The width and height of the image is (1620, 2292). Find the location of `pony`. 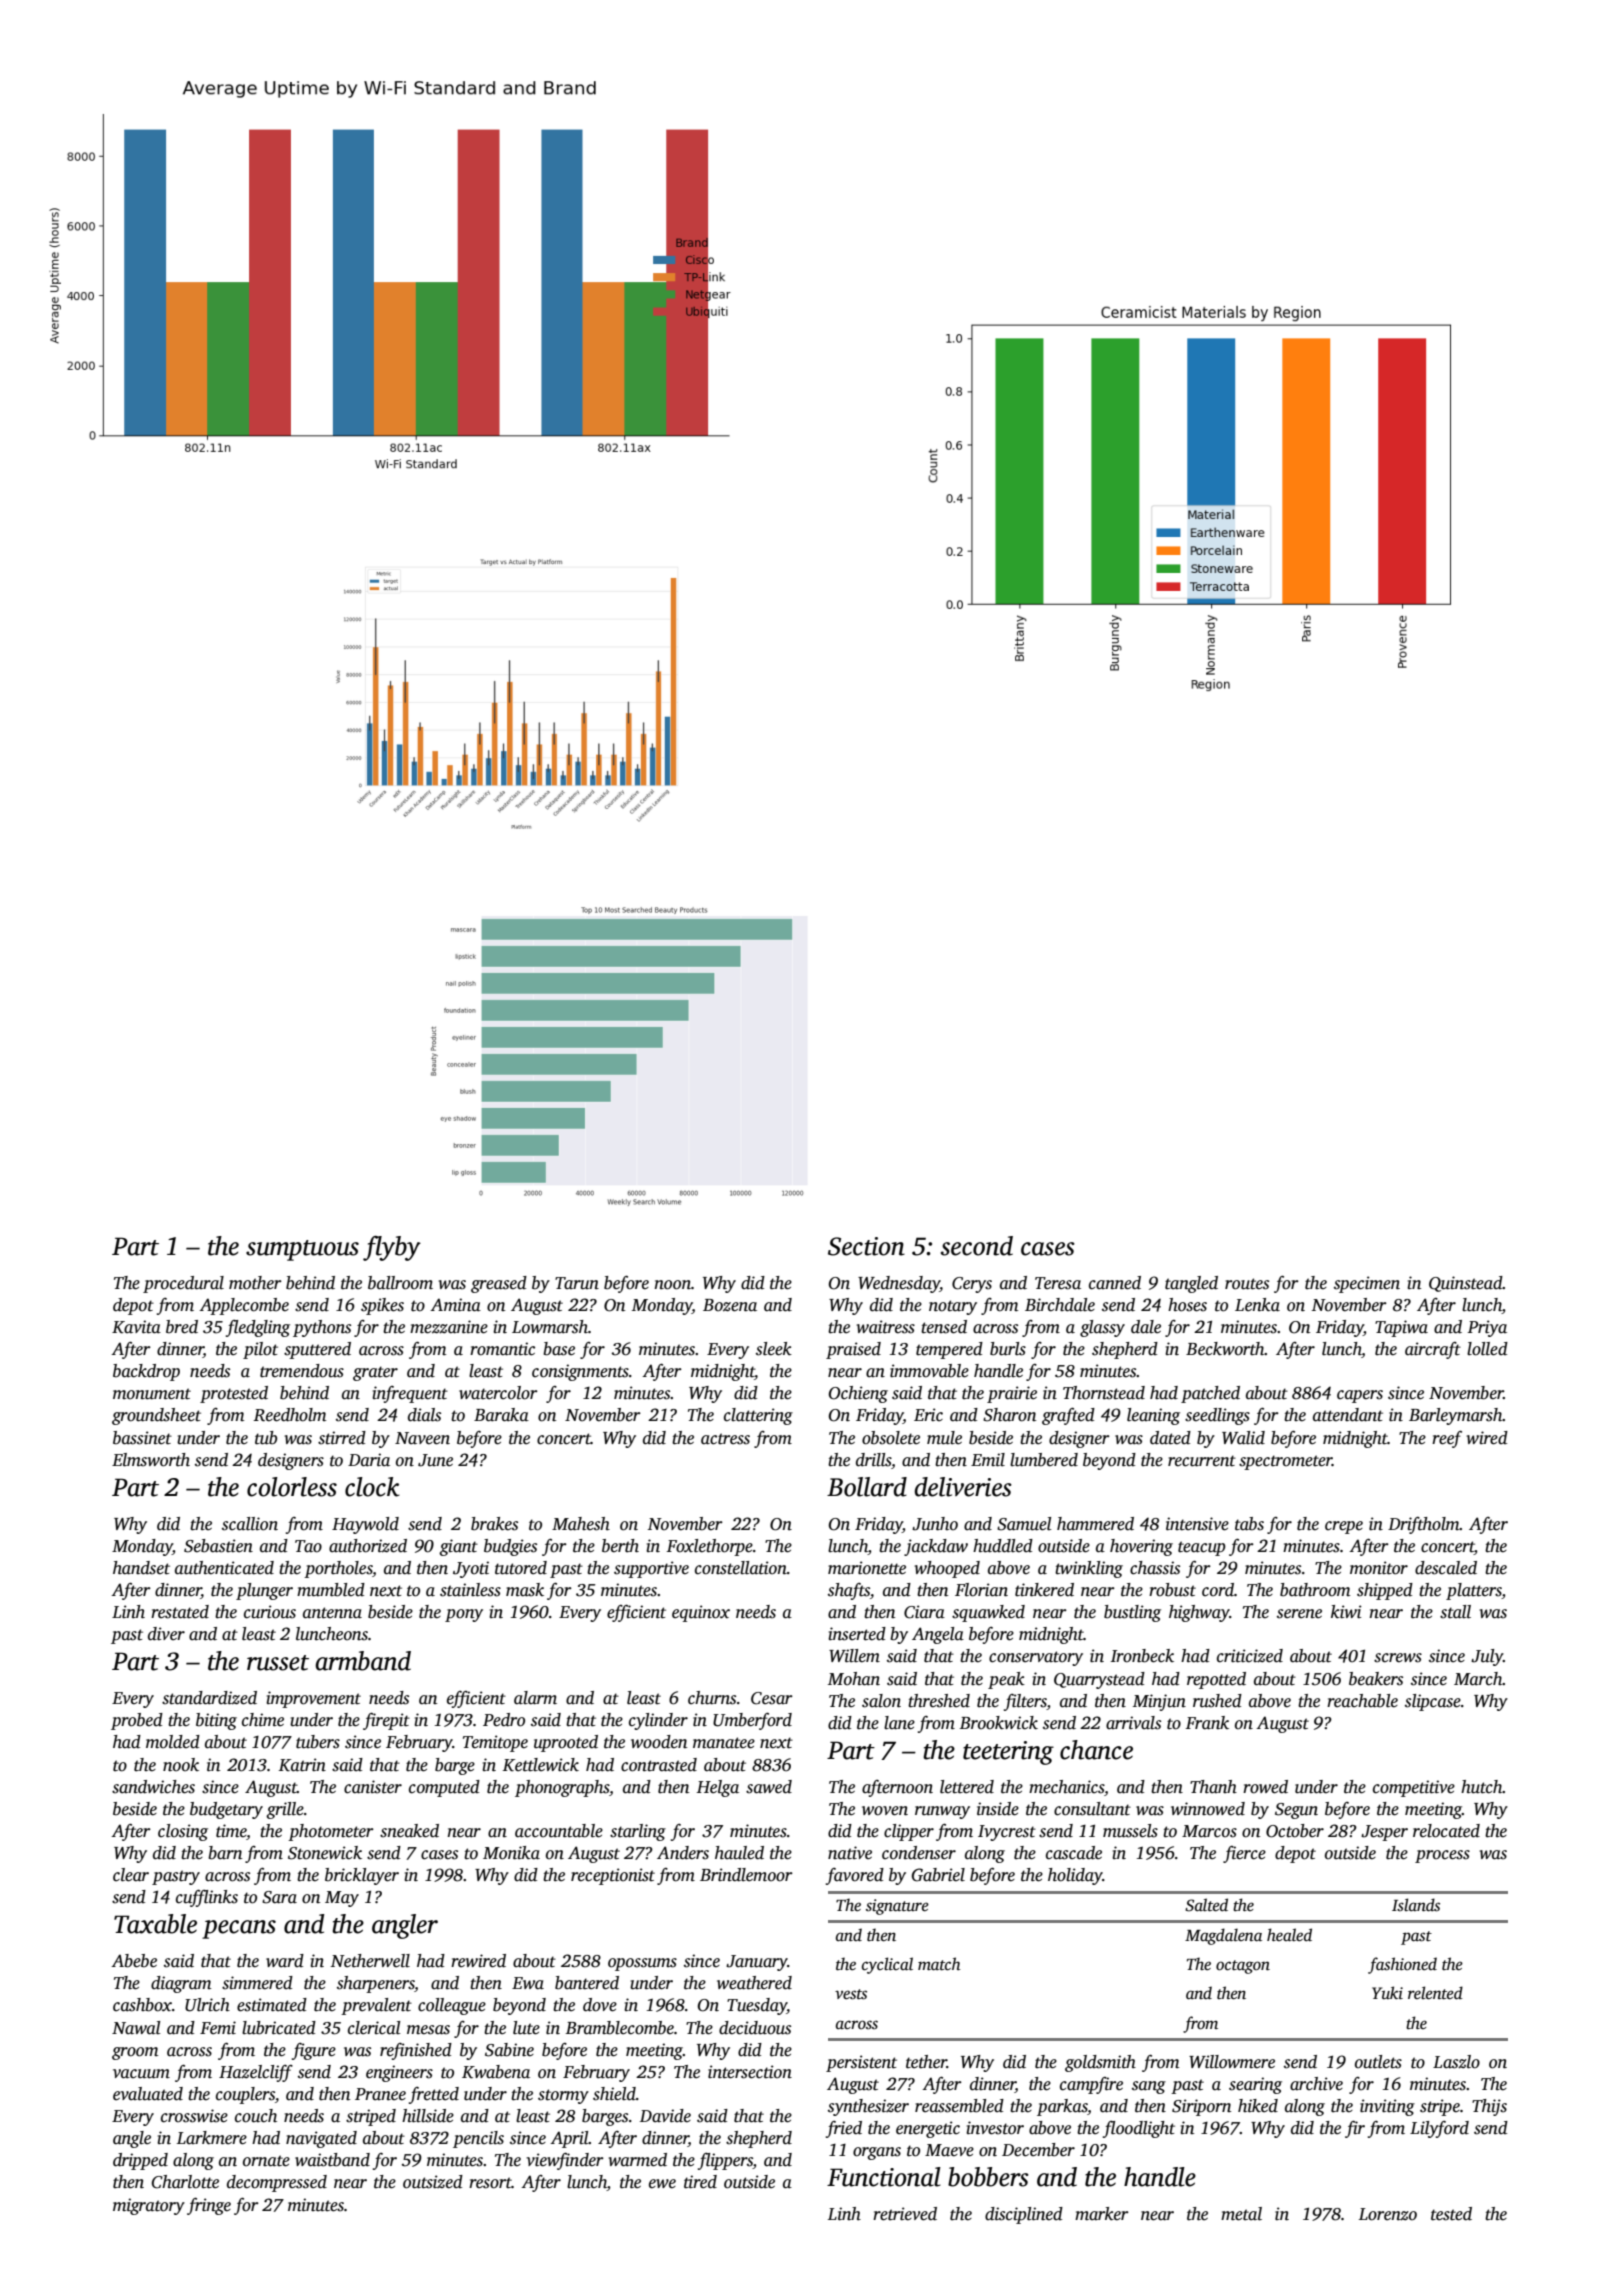

pony is located at coordinates (464, 1615).
